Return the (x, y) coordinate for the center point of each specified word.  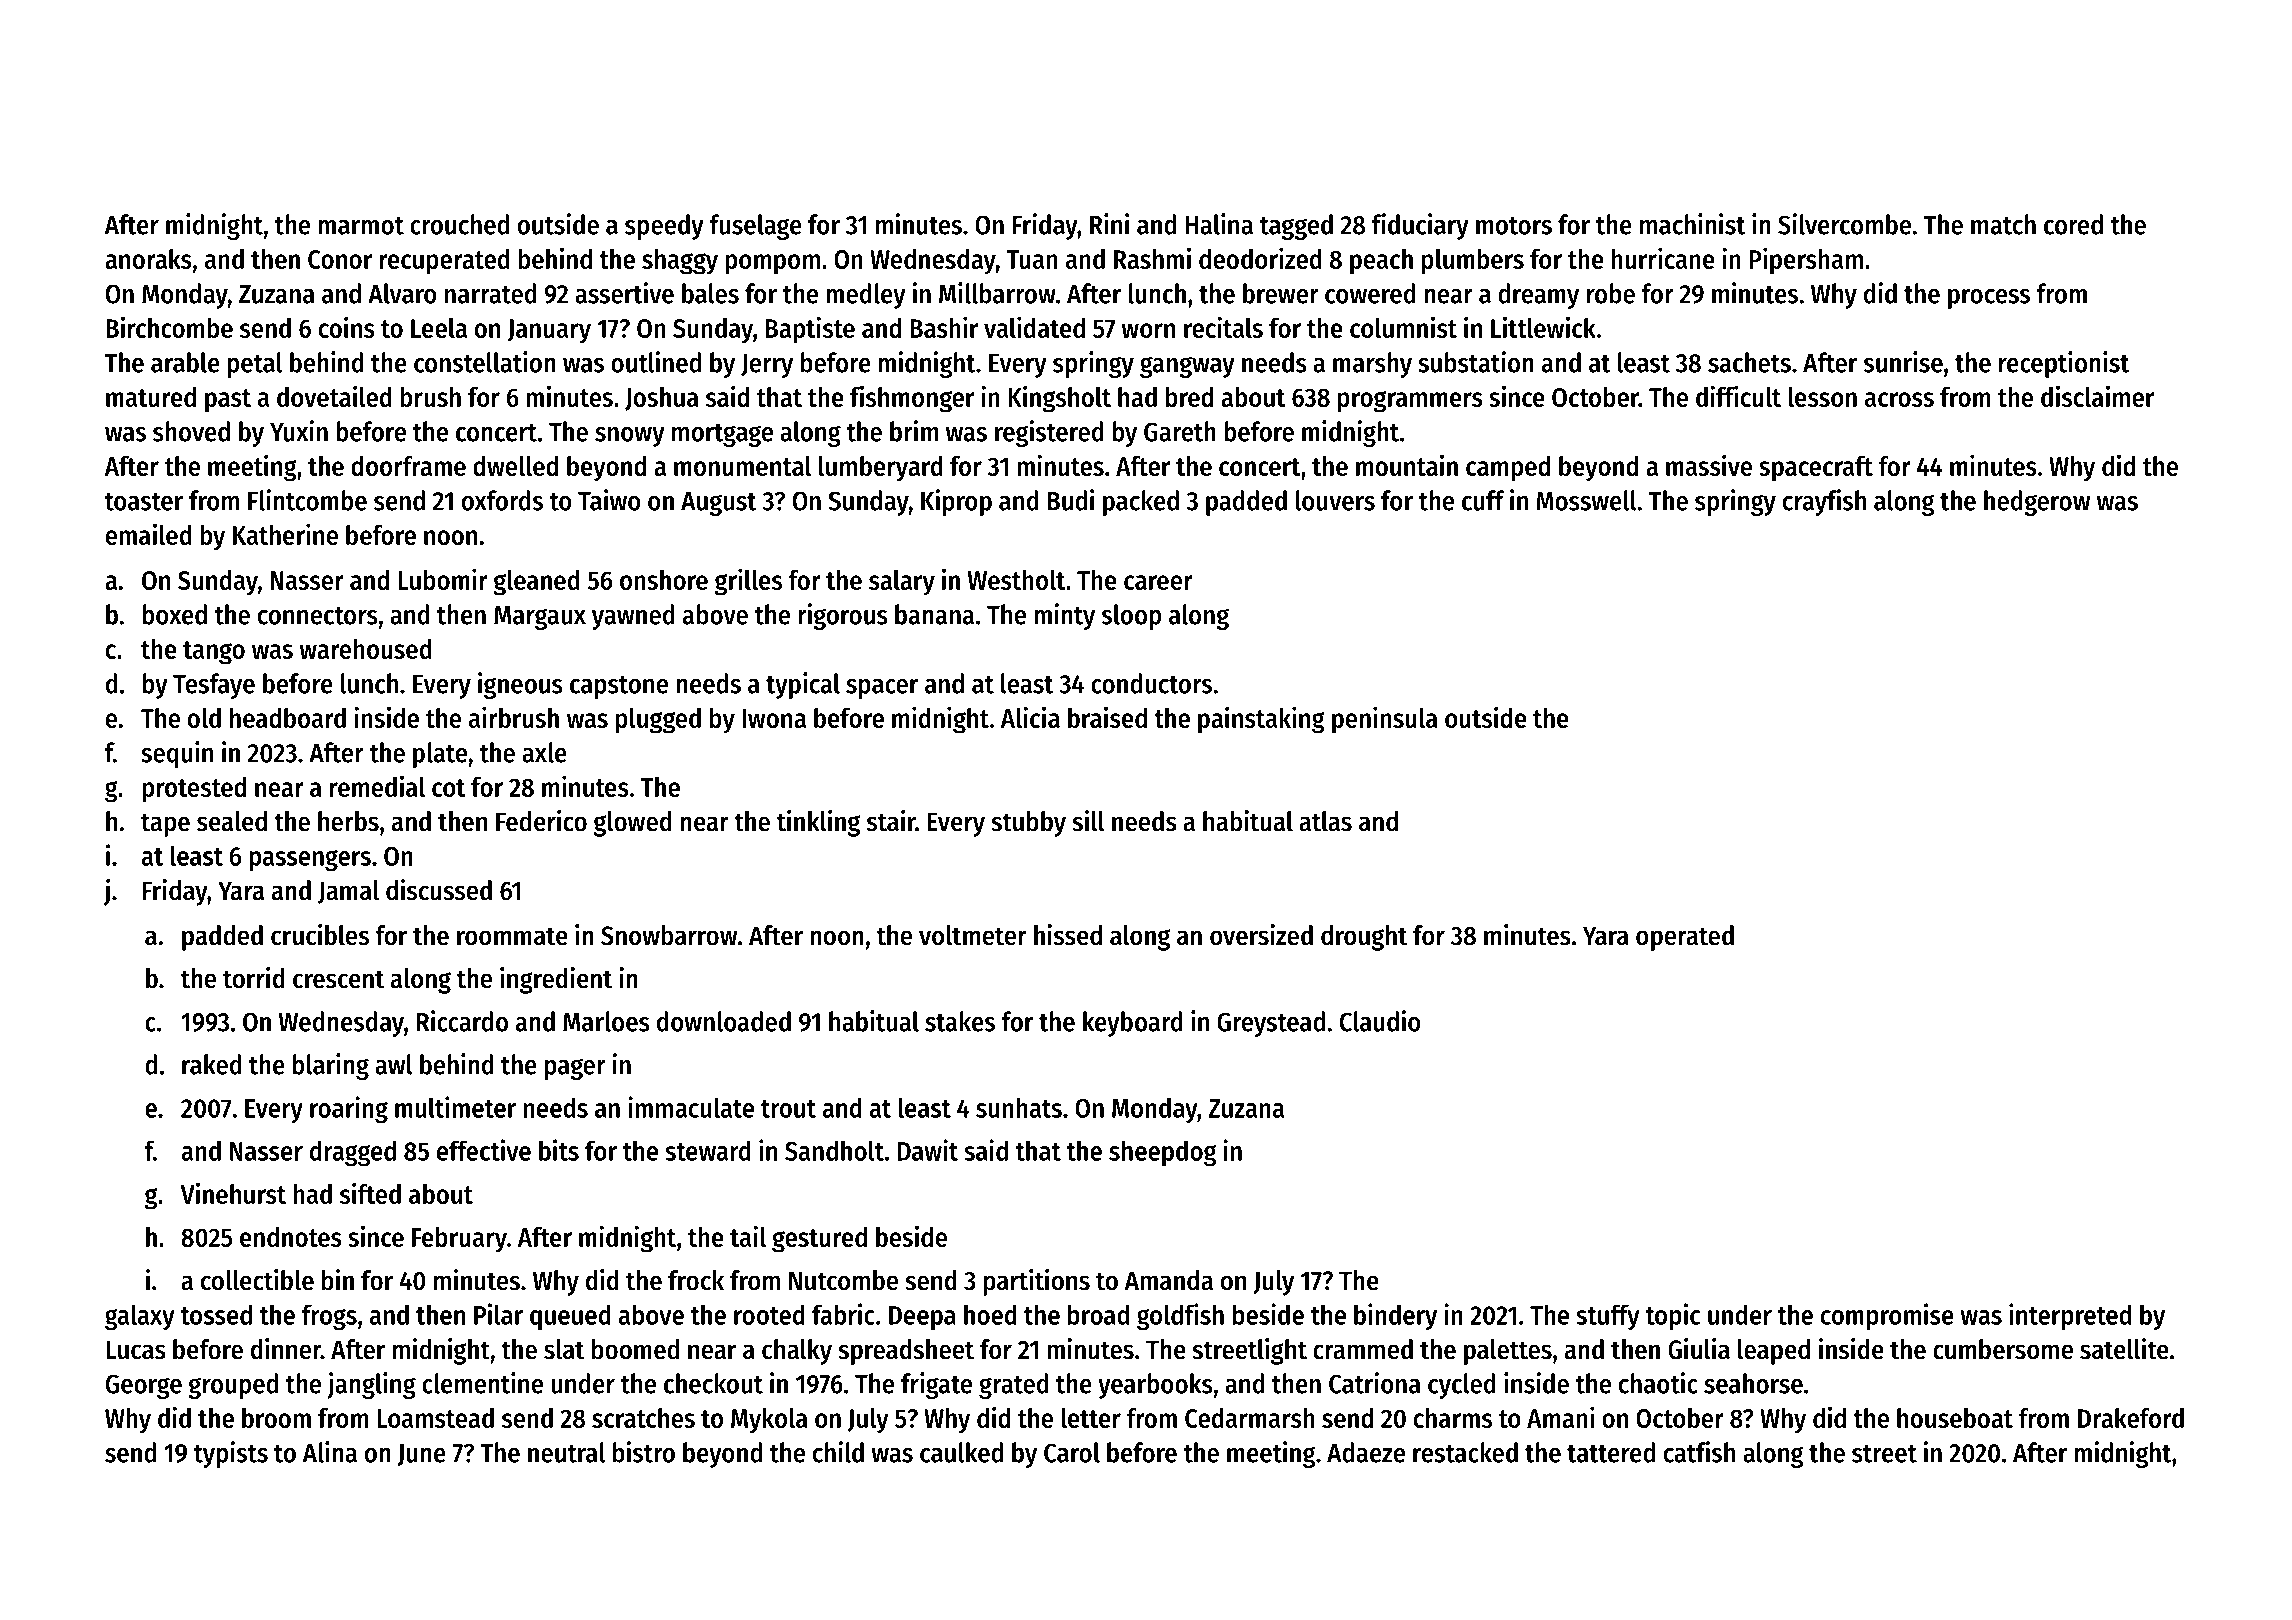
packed (1141, 503)
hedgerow (2037, 503)
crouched (459, 224)
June (422, 1455)
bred (1189, 397)
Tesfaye (214, 686)
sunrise (1903, 362)
